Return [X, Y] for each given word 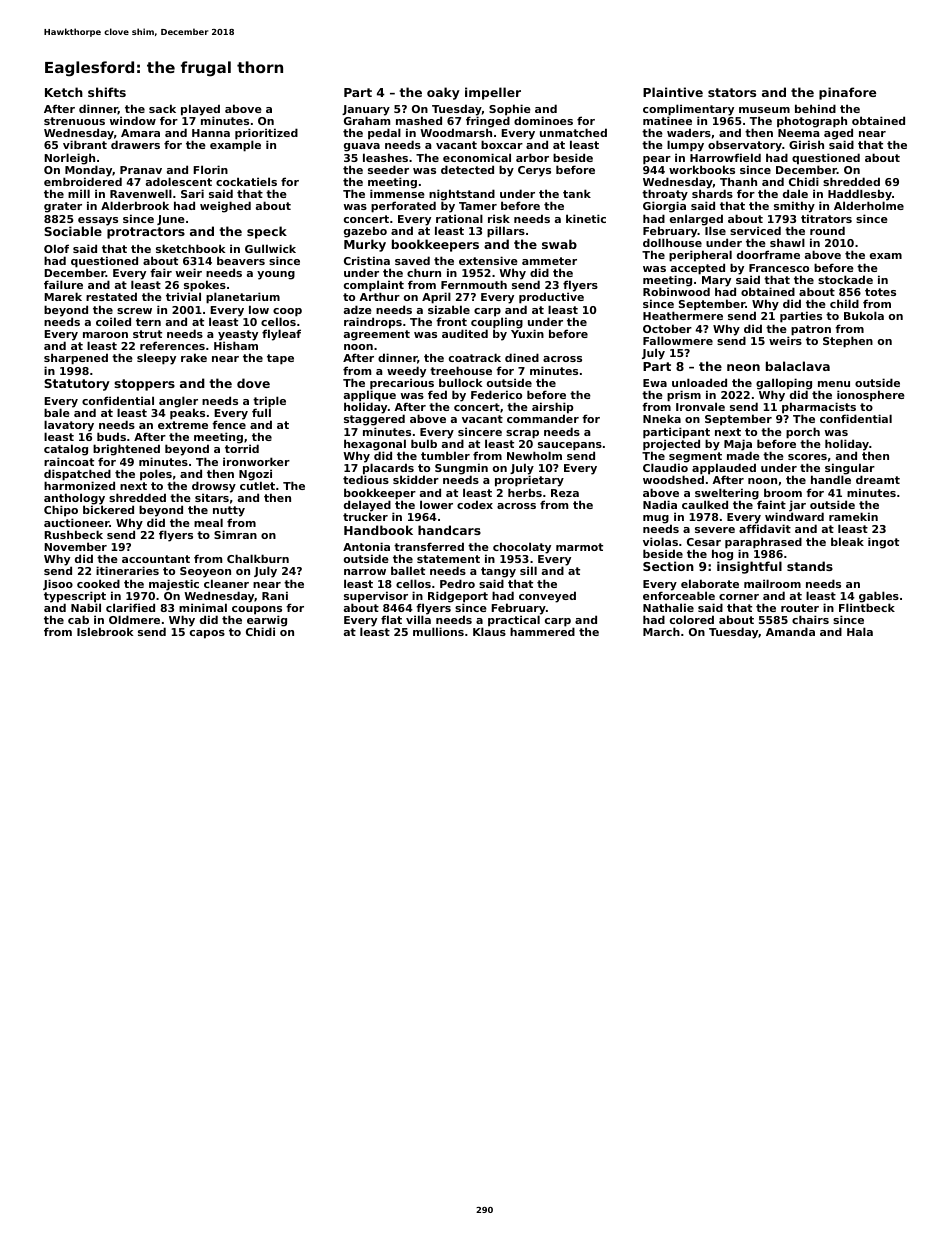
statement [448, 559]
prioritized [266, 134]
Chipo [61, 511]
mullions [438, 631]
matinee [667, 120]
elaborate [710, 583]
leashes [385, 157]
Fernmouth [474, 284]
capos [207, 634]
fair [161, 272]
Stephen [848, 342]
